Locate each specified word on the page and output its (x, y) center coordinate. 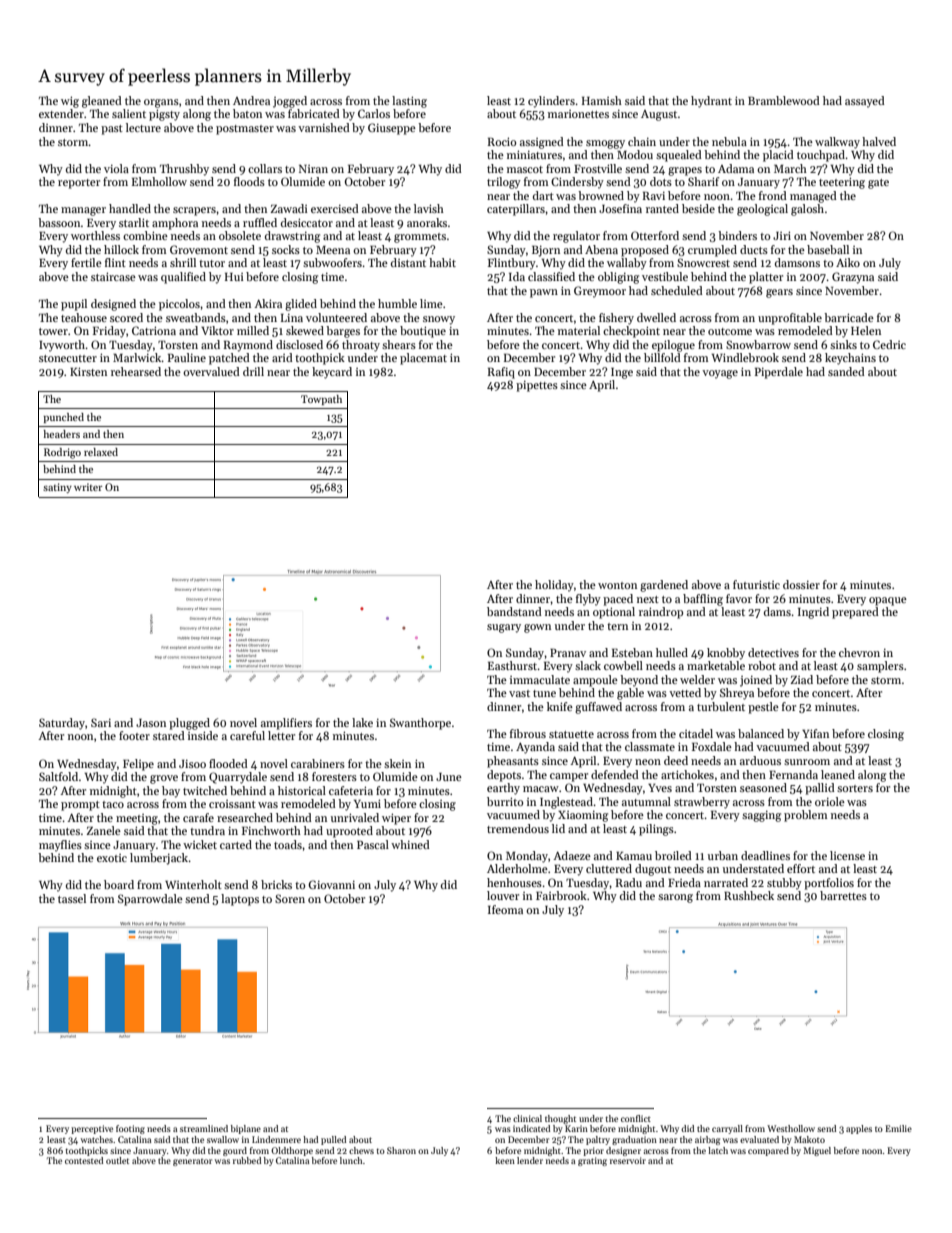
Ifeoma (505, 909)
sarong (675, 898)
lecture (143, 127)
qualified (183, 278)
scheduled (677, 290)
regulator (576, 237)
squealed (679, 156)
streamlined (204, 1128)
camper (569, 777)
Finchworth (271, 830)
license (847, 855)
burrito (505, 801)
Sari (101, 722)
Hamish (602, 100)
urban (723, 855)
